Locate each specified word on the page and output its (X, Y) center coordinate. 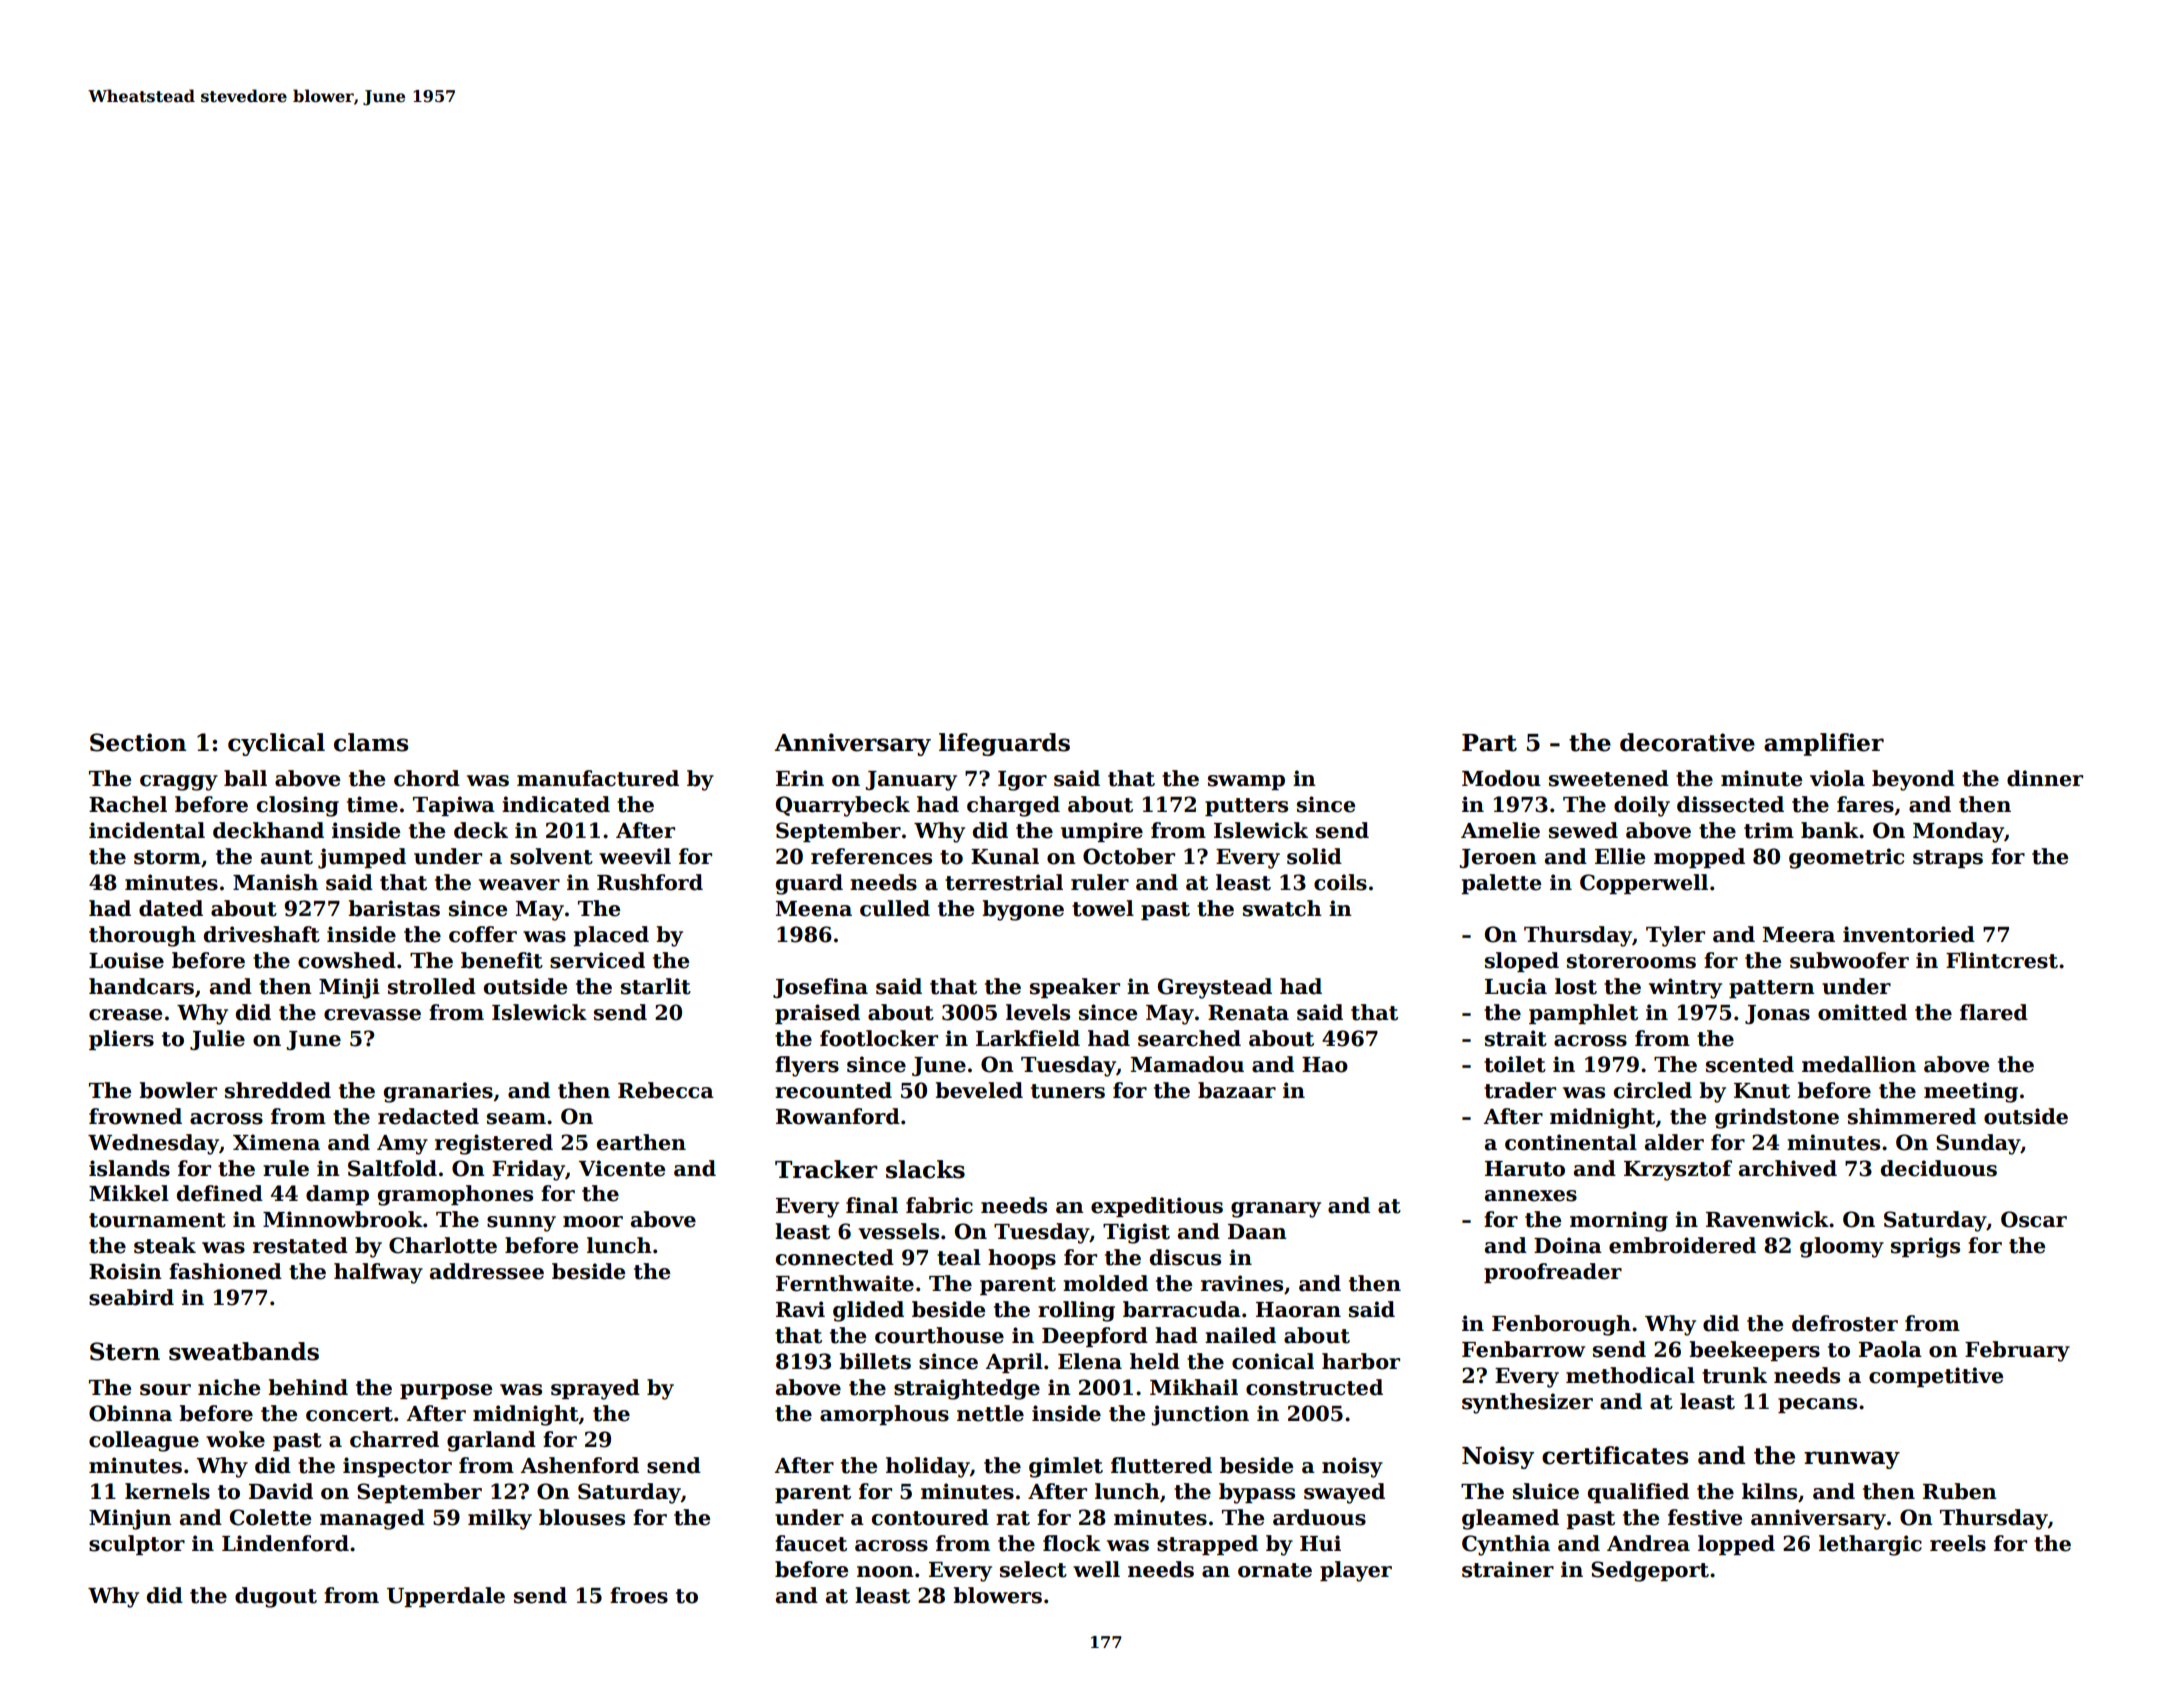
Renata (1248, 1013)
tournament (157, 1220)
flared (1994, 1012)
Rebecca (666, 1090)
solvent (551, 856)
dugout (276, 1597)
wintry (1685, 988)
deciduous (1939, 1168)
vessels (898, 1231)
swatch (1282, 908)
